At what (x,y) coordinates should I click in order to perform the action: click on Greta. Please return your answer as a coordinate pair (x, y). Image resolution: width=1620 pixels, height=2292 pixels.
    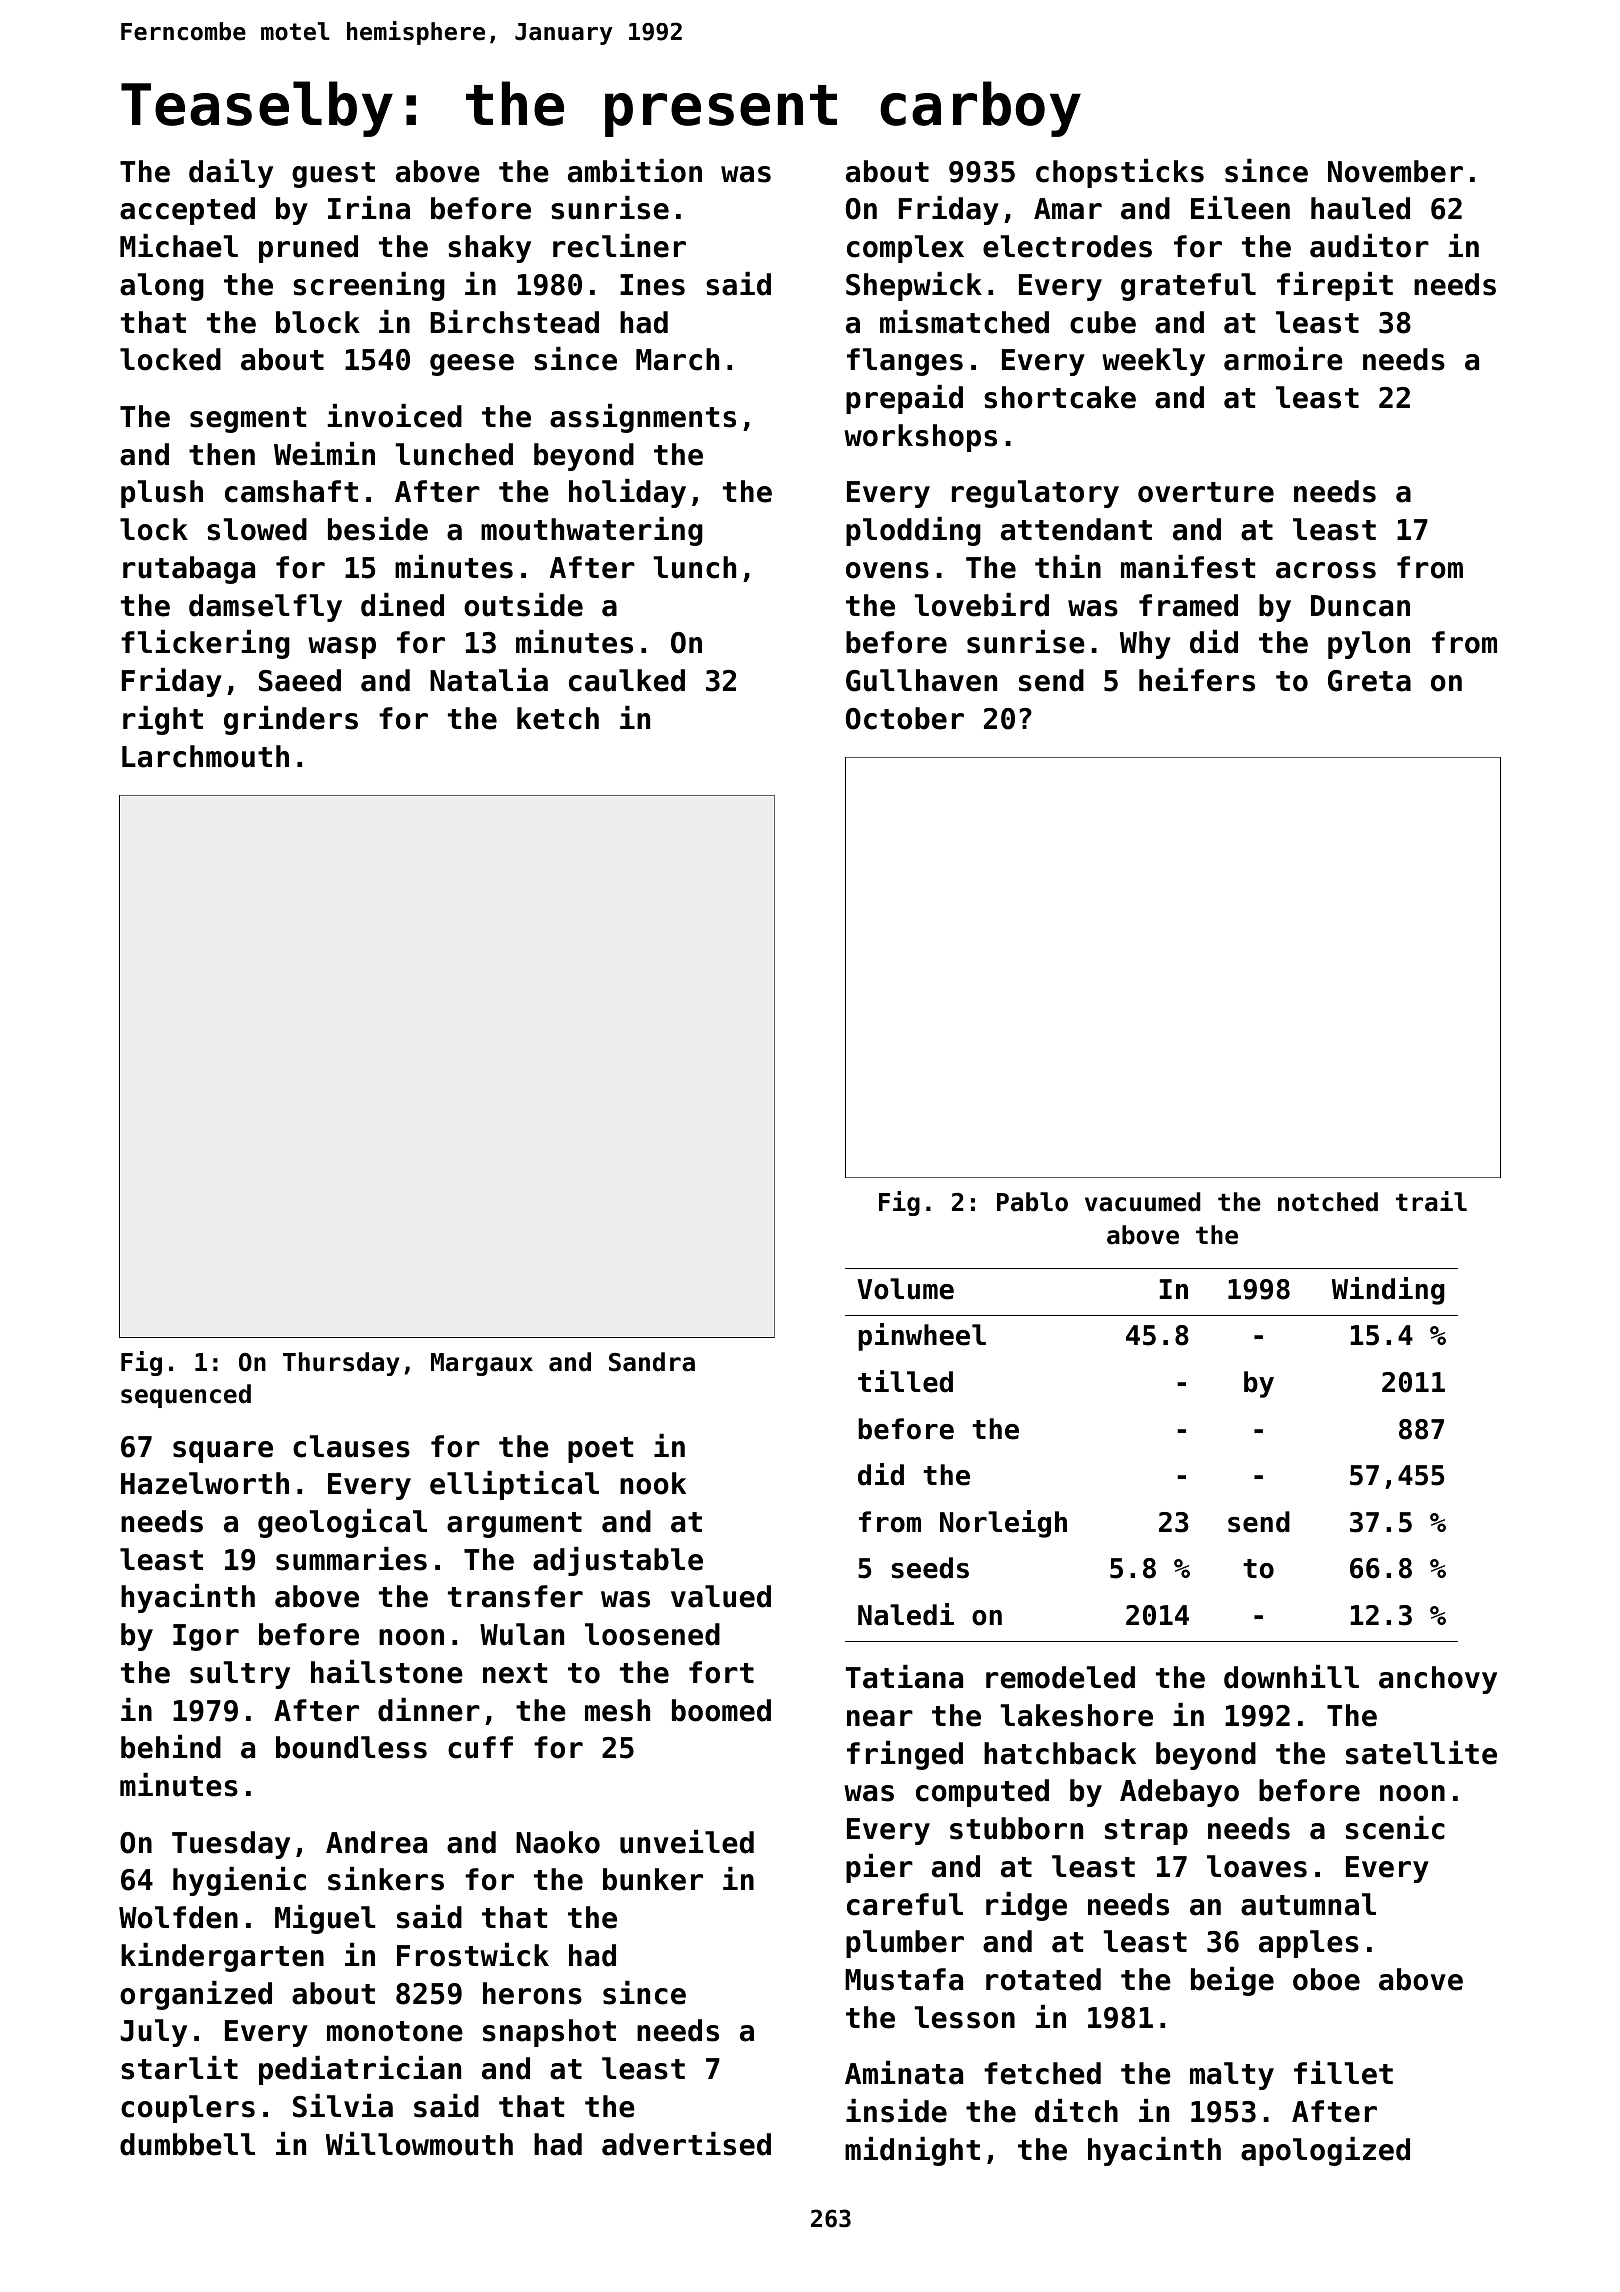
    Looking at the image, I should click on (1369, 681).
